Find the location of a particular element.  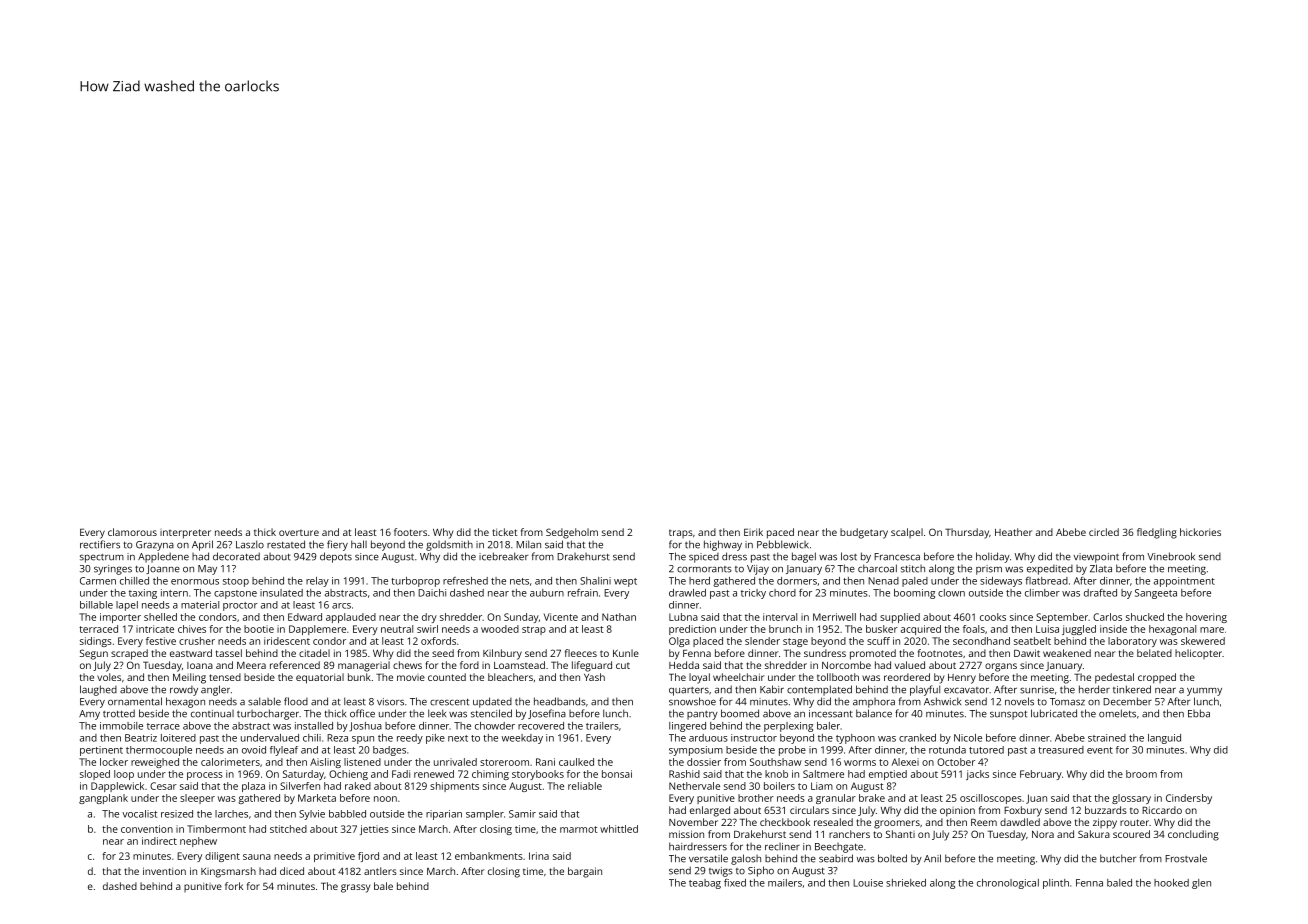

Francesca is located at coordinates (897, 557).
